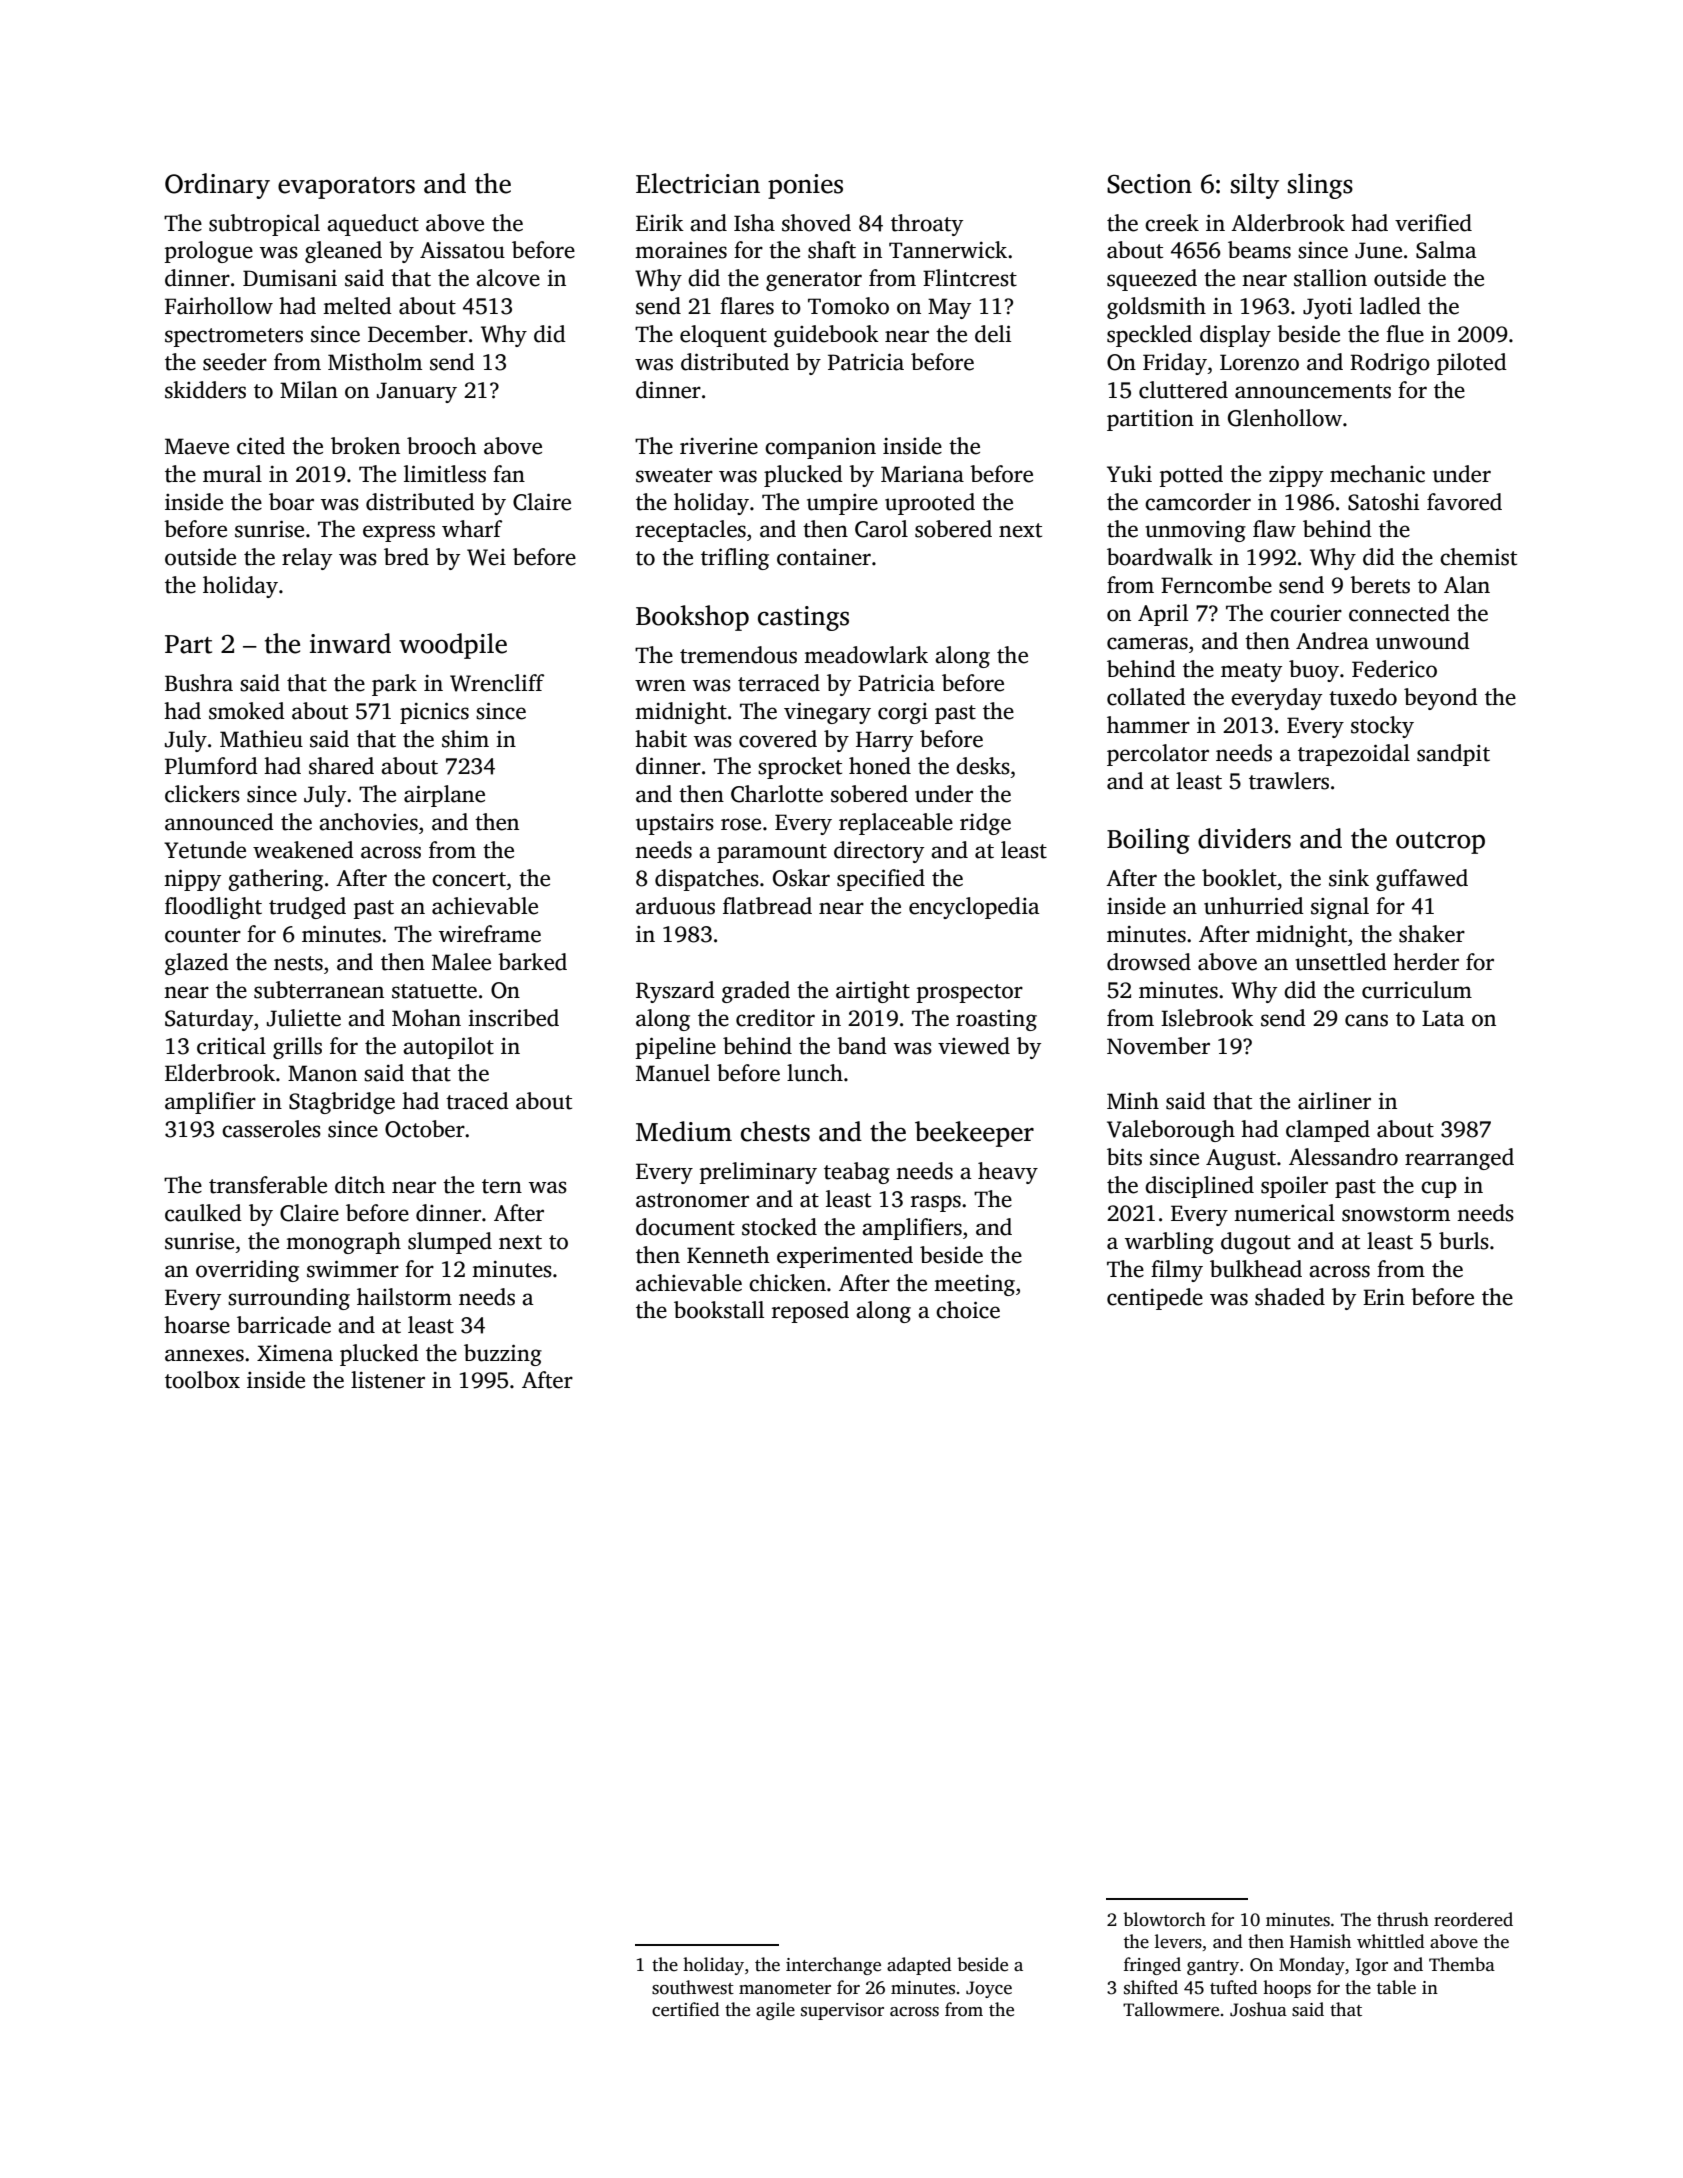 This screenshot has height=2178, width=1683. What do you see at coordinates (1178, 1941) in the screenshot?
I see `levers` at bounding box center [1178, 1941].
